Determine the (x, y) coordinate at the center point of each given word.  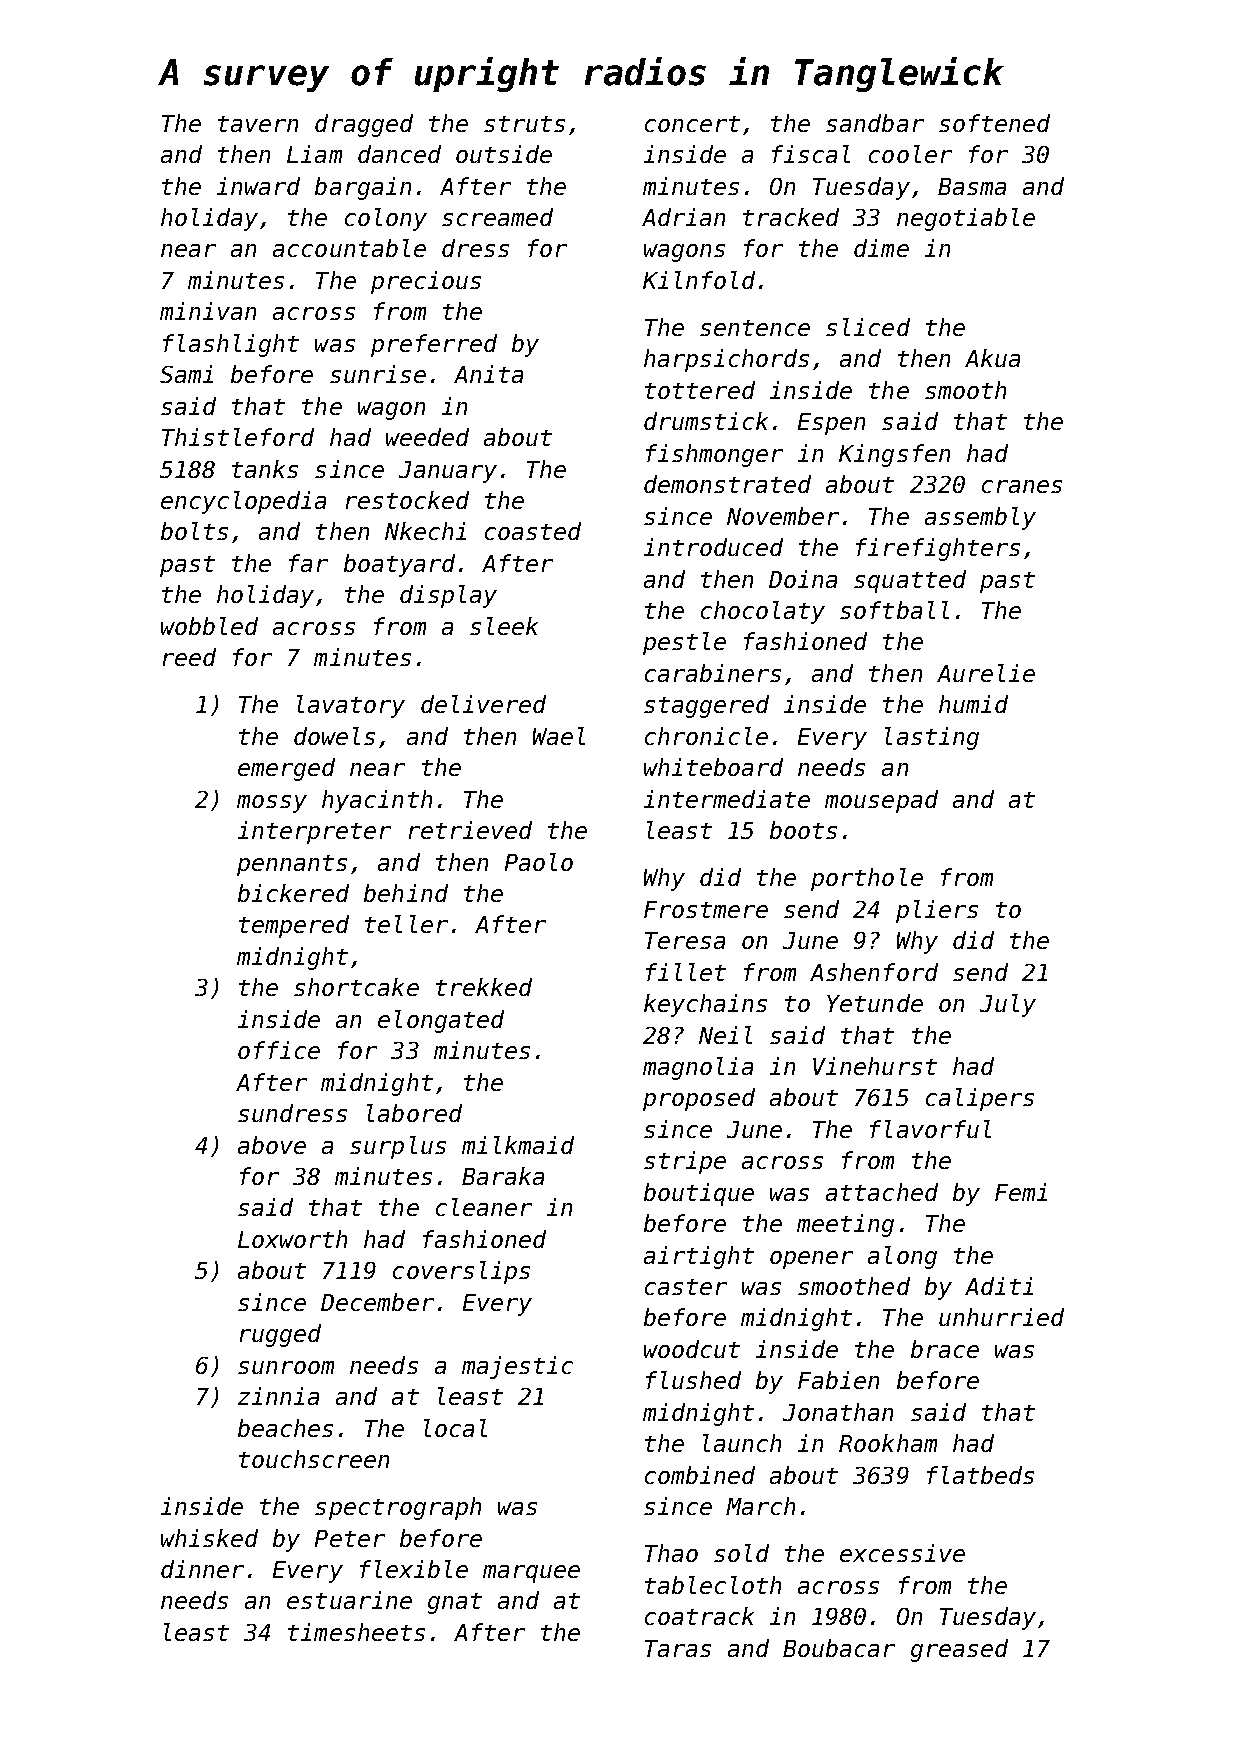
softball (894, 610)
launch (742, 1443)
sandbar (875, 123)
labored (414, 1113)
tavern (258, 124)
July (1008, 1005)
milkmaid (518, 1145)
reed (189, 657)
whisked (209, 1538)
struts (524, 124)
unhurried (1001, 1317)
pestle (684, 643)
